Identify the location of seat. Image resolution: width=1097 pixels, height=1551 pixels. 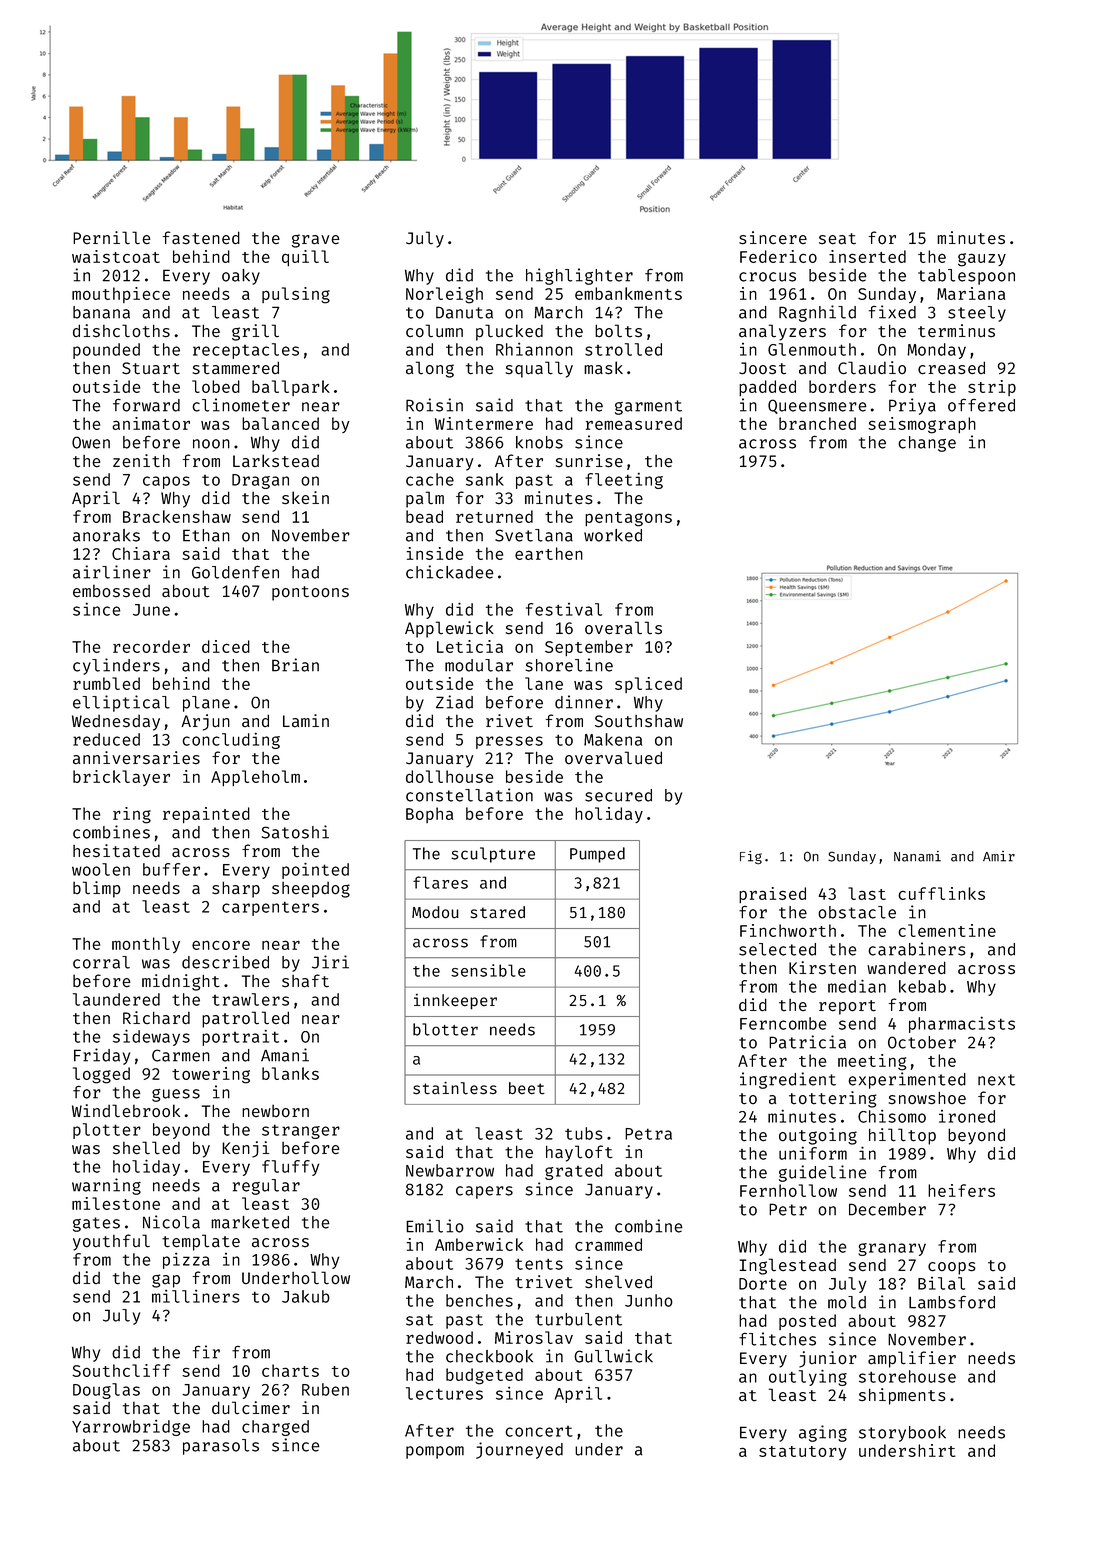
(837, 239).
